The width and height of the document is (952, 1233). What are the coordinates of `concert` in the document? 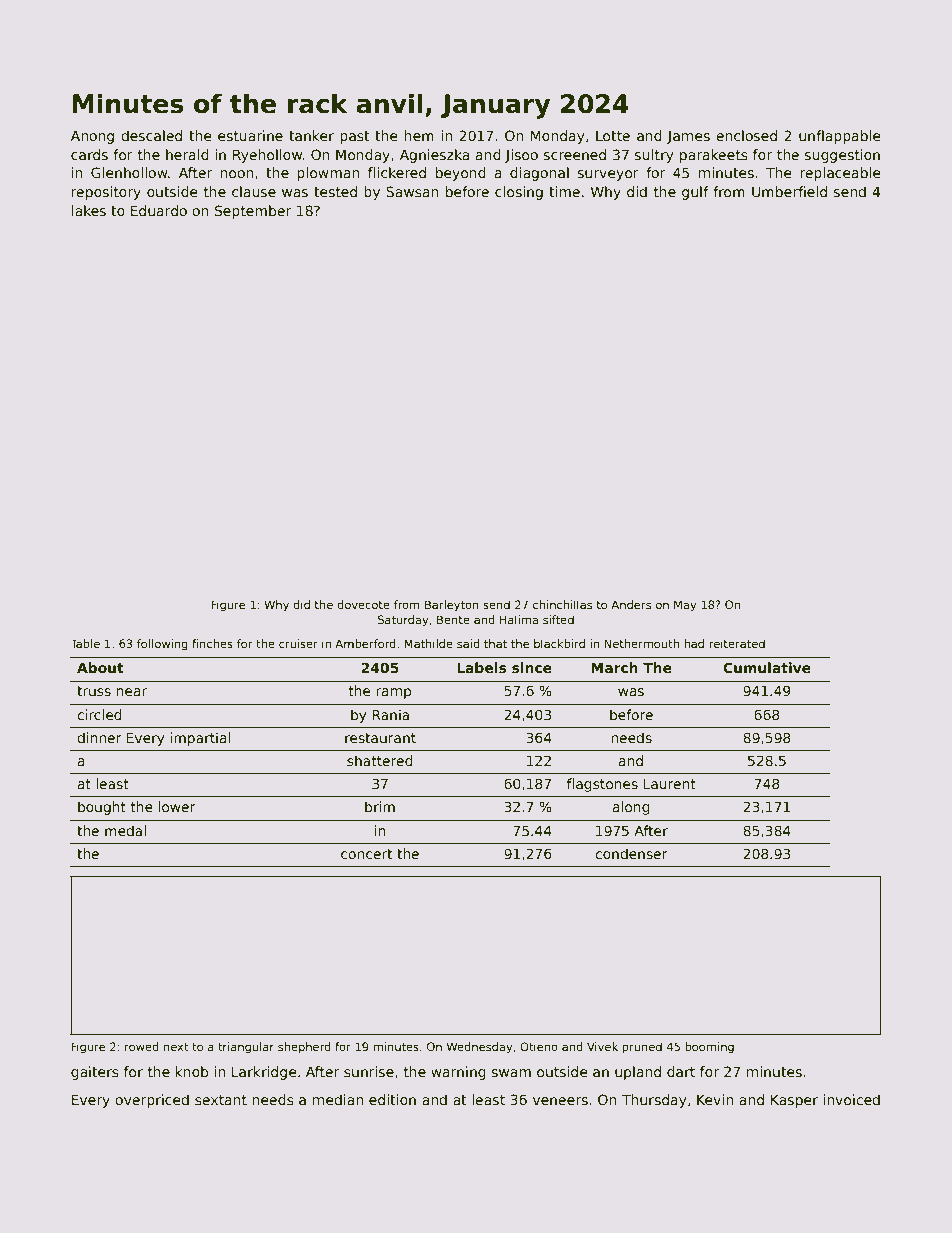 It's located at (366, 854).
